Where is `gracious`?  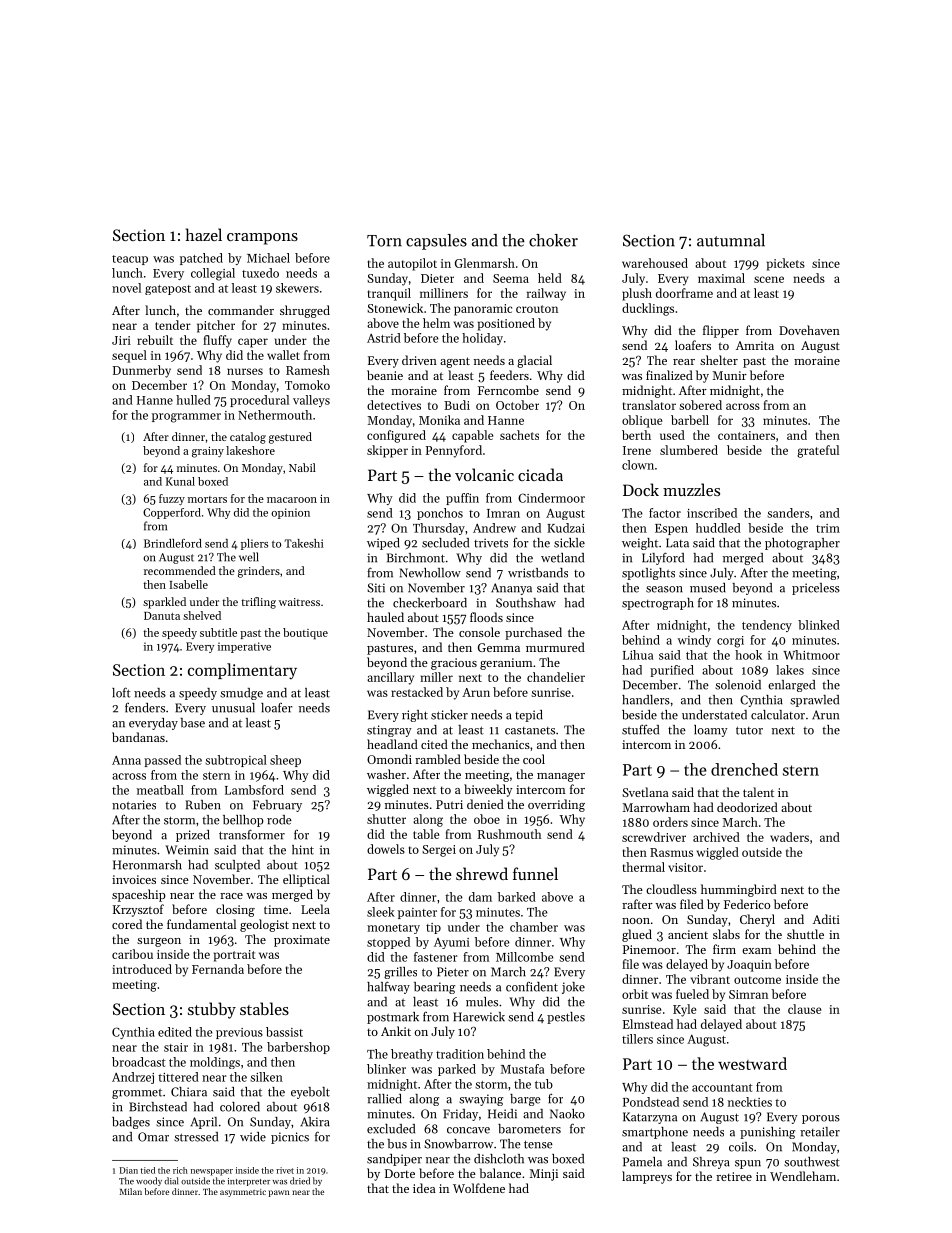 gracious is located at coordinates (454, 664).
